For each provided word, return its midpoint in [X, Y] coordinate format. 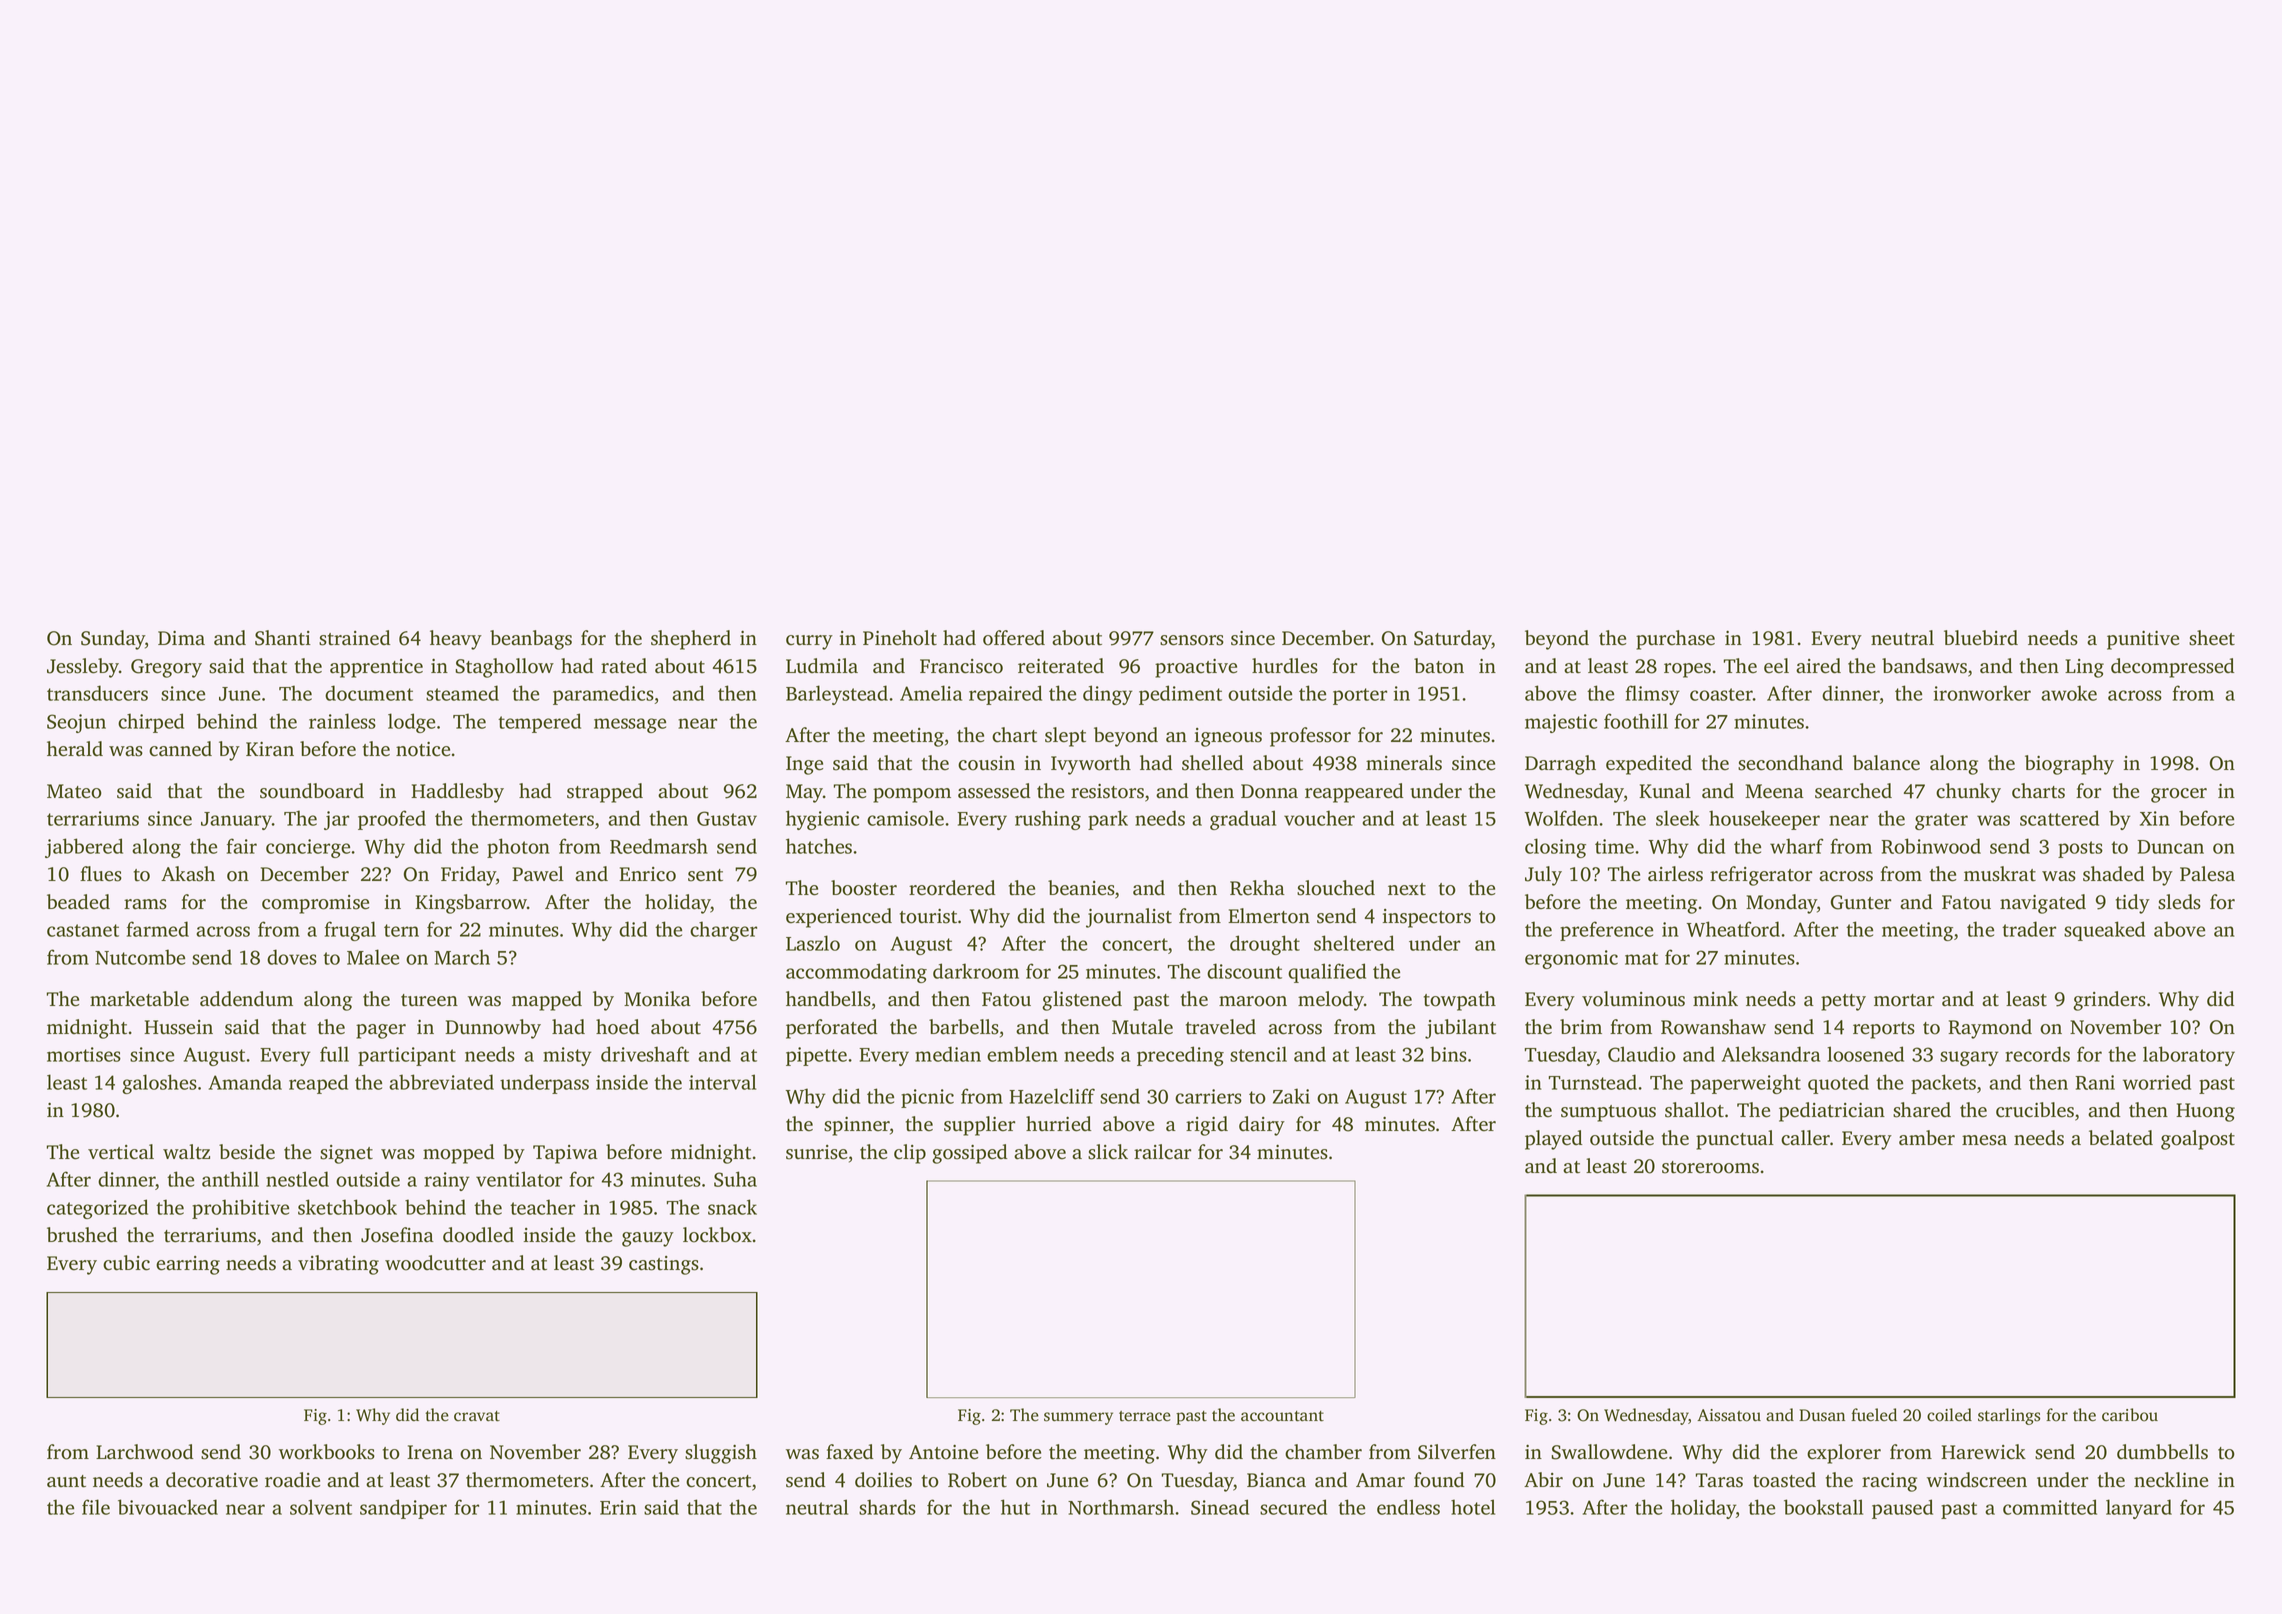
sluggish [721, 1454]
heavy [456, 640]
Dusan [1822, 1415]
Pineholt [900, 638]
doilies [883, 1480]
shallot [1694, 1110]
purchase [1675, 640]
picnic [927, 1098]
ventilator [519, 1179]
